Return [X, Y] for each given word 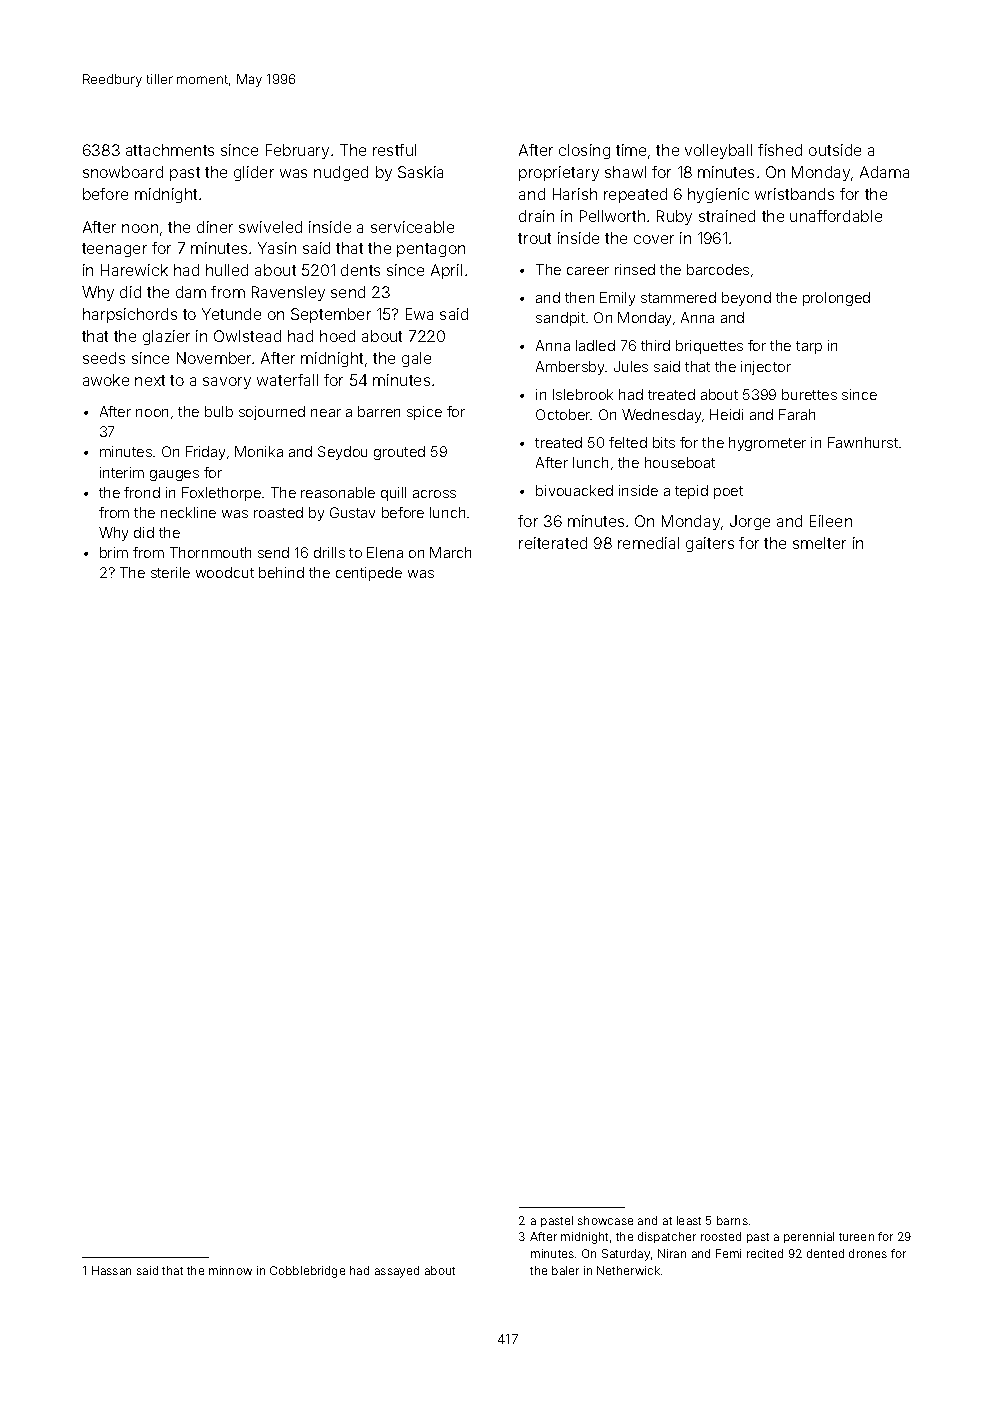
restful [394, 150]
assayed [397, 1272]
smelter [819, 543]
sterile [170, 572]
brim [114, 552]
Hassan [111, 1270]
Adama [884, 172]
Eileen [831, 521]
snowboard [123, 172]
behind [281, 572]
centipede [369, 574]
